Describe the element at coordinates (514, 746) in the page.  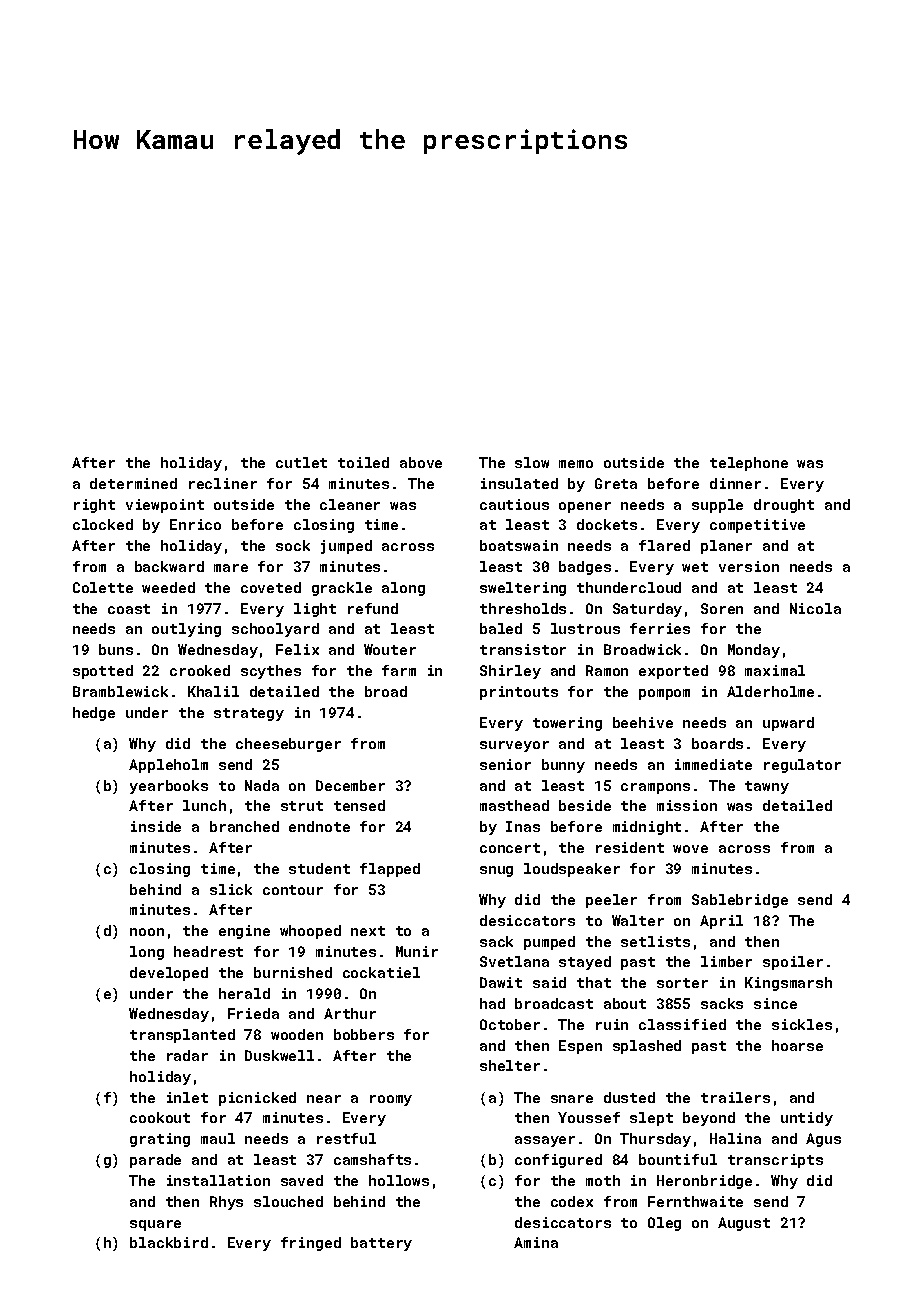
I see `surveyor` at that location.
